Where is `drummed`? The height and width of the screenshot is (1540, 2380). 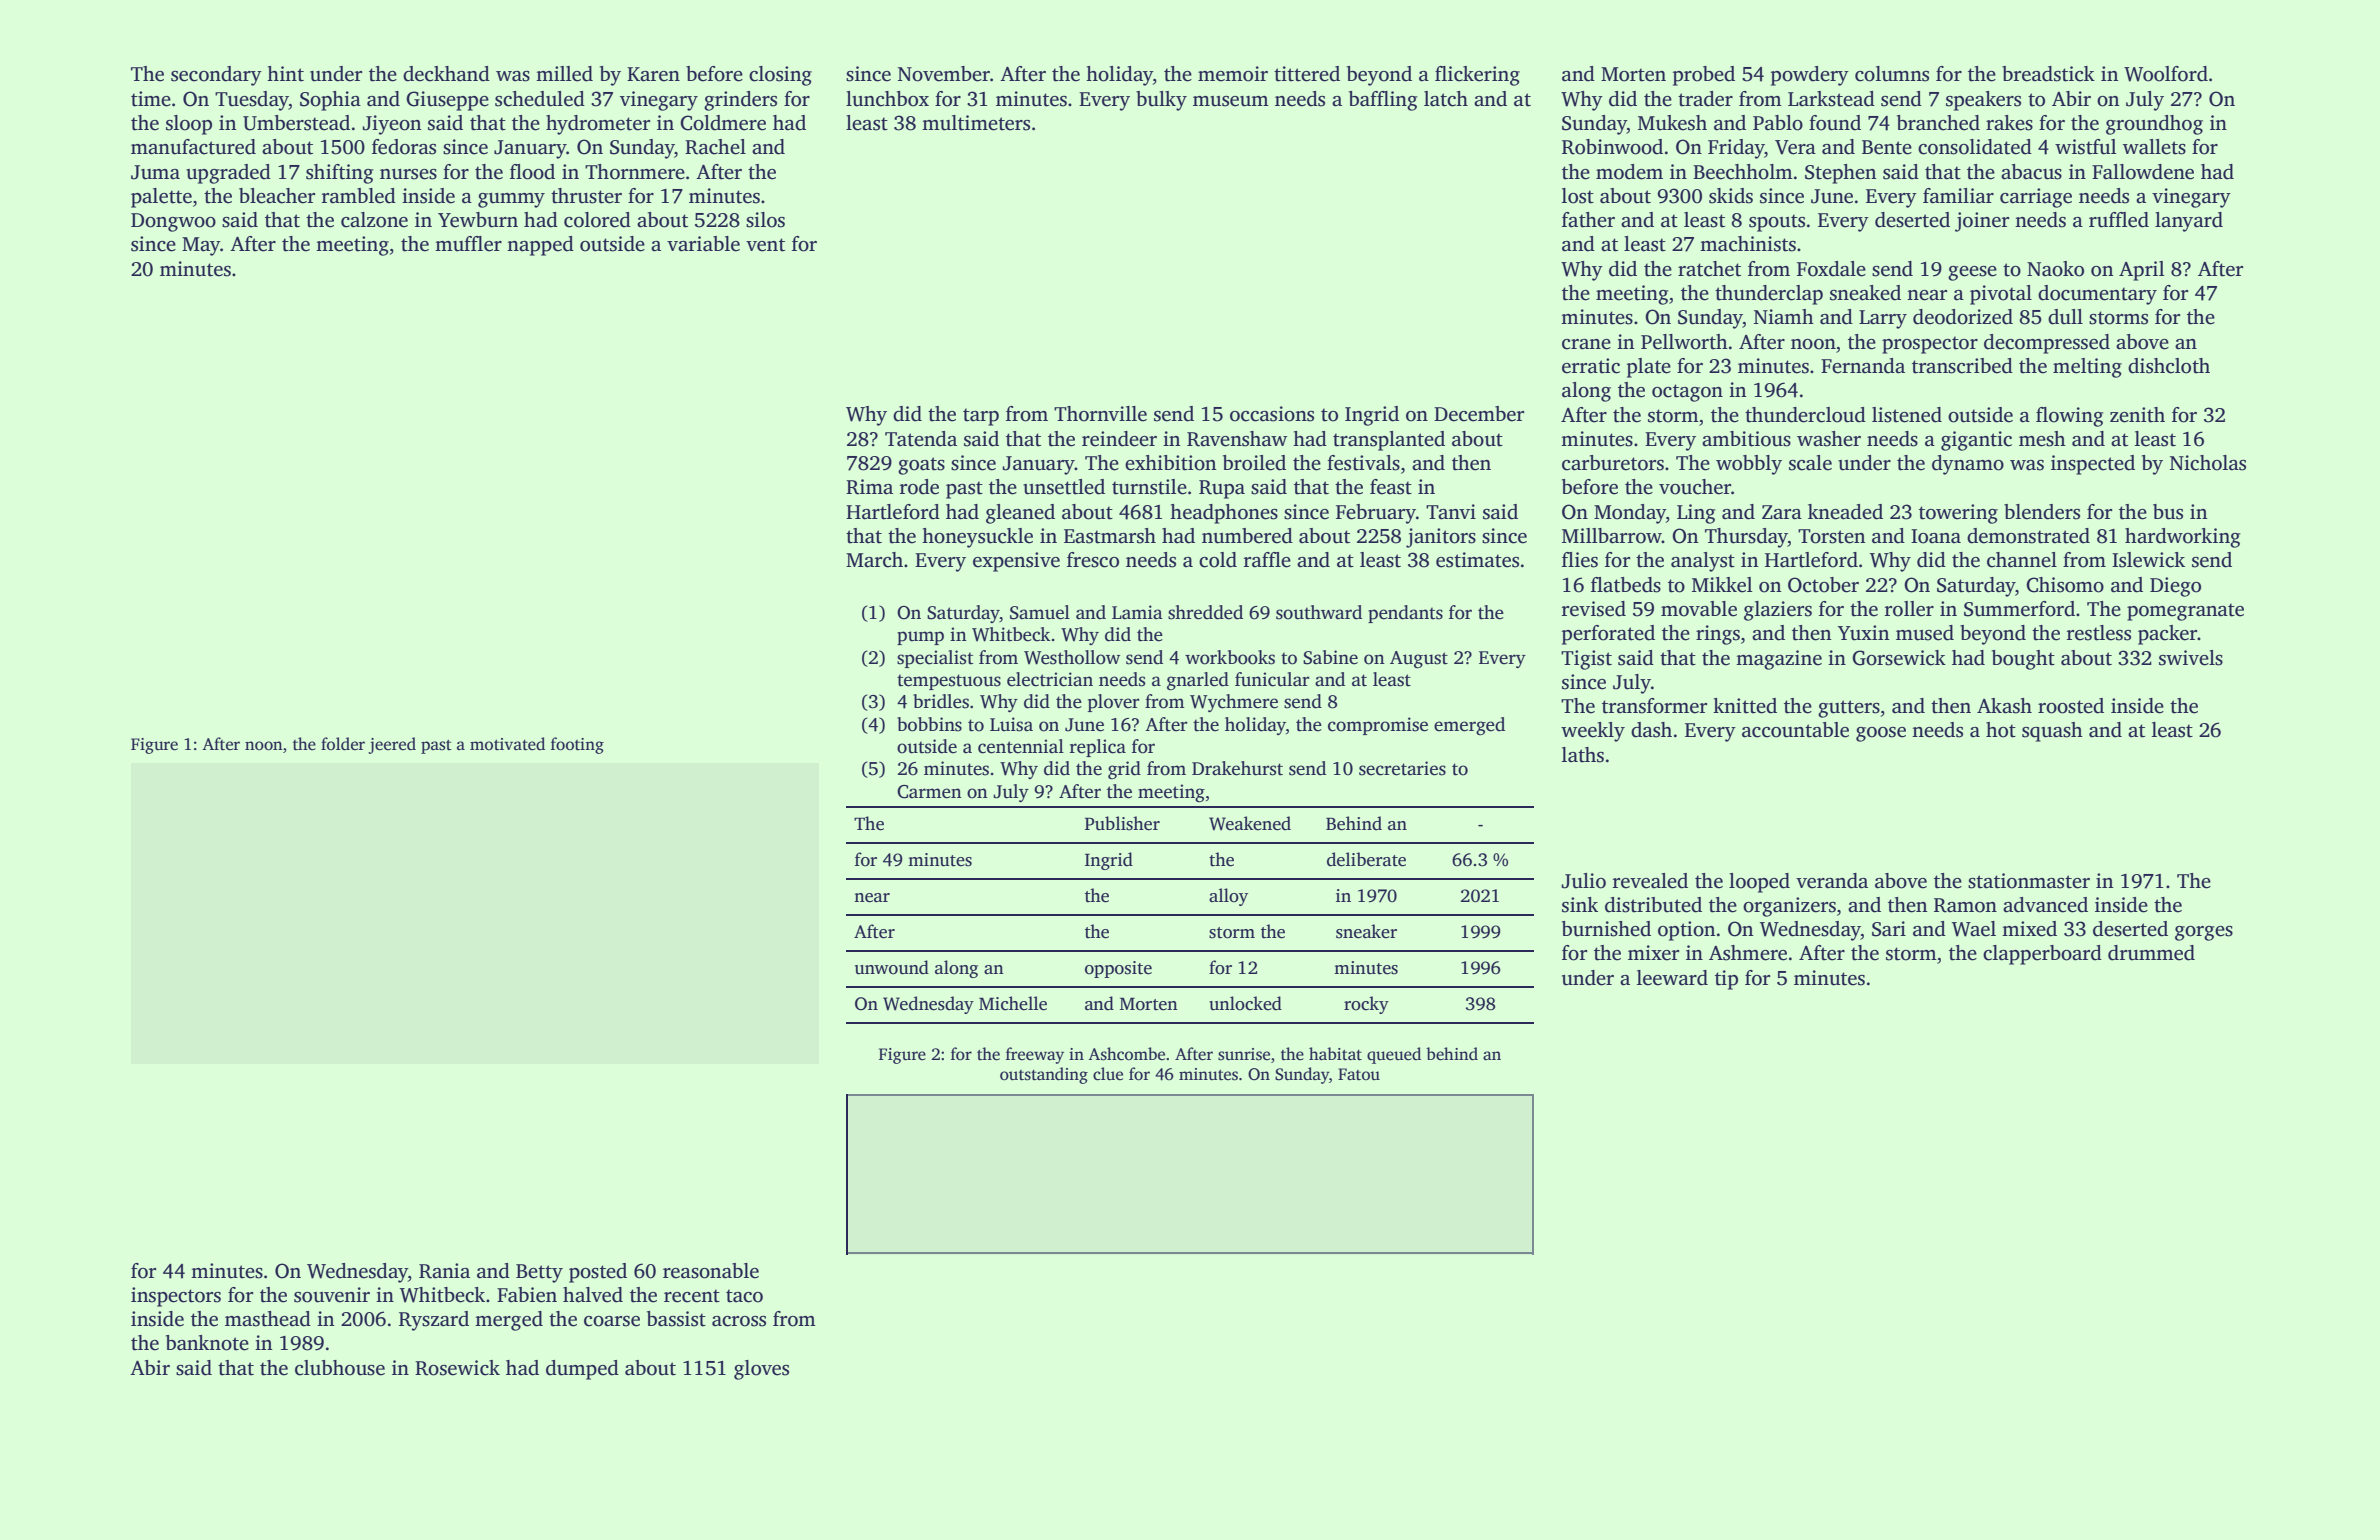 drummed is located at coordinates (2151, 953).
